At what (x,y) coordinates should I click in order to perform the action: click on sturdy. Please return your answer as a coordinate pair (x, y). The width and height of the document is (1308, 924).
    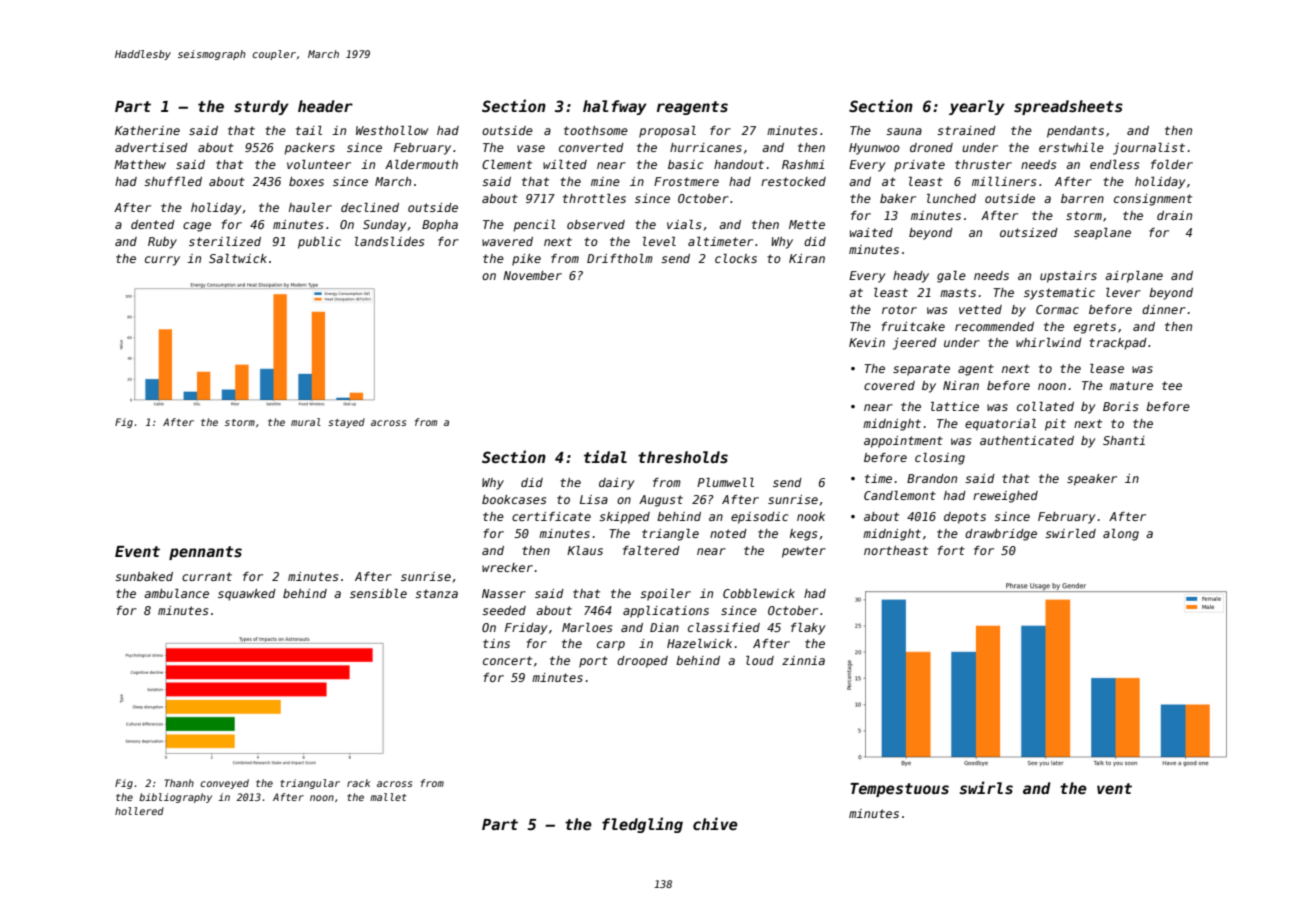
    Looking at the image, I should click on (261, 107).
